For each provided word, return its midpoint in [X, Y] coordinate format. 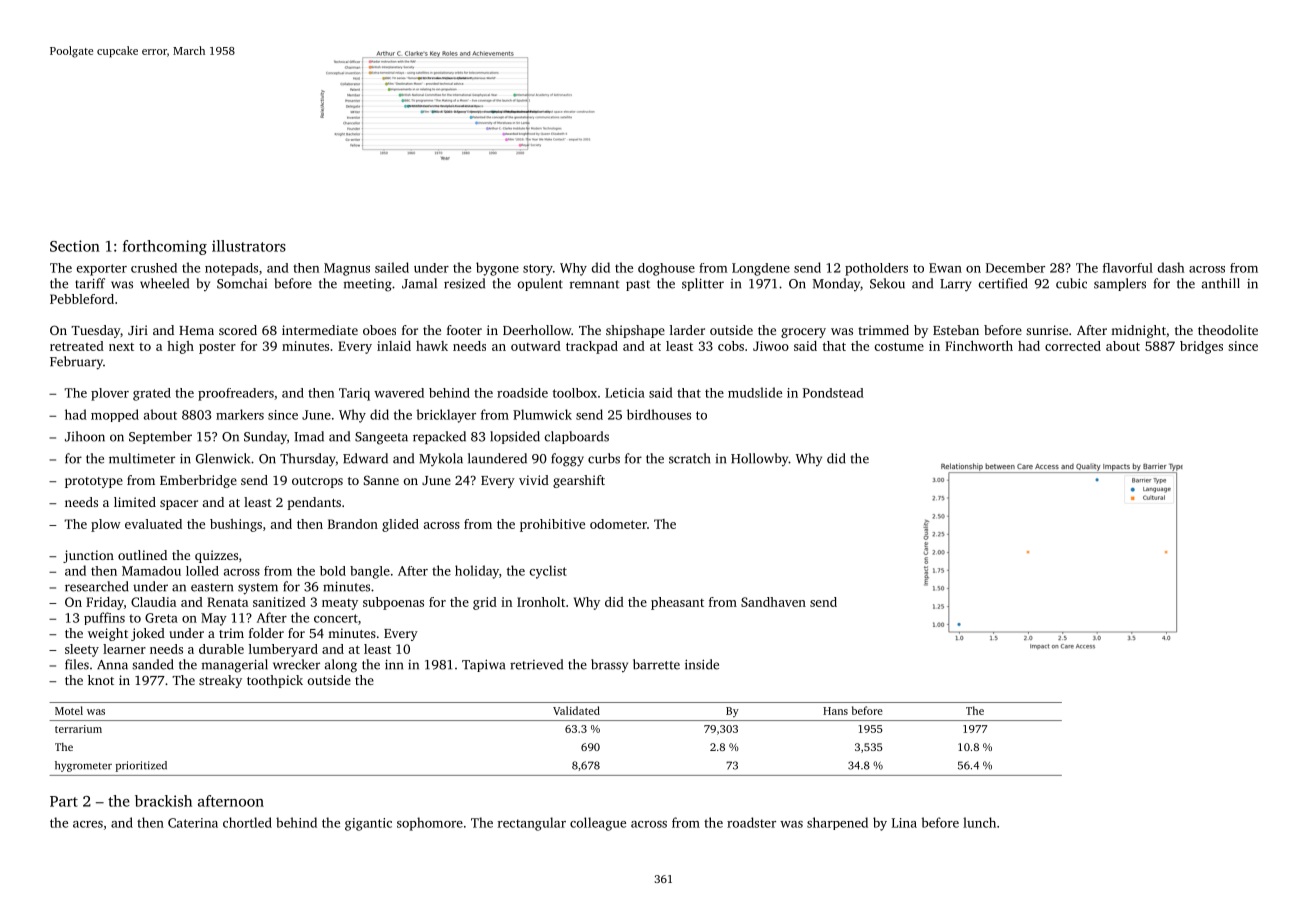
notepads [231, 269]
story [538, 270]
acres [88, 824]
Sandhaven [773, 602]
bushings [236, 525]
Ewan [945, 268]
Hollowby [760, 459]
